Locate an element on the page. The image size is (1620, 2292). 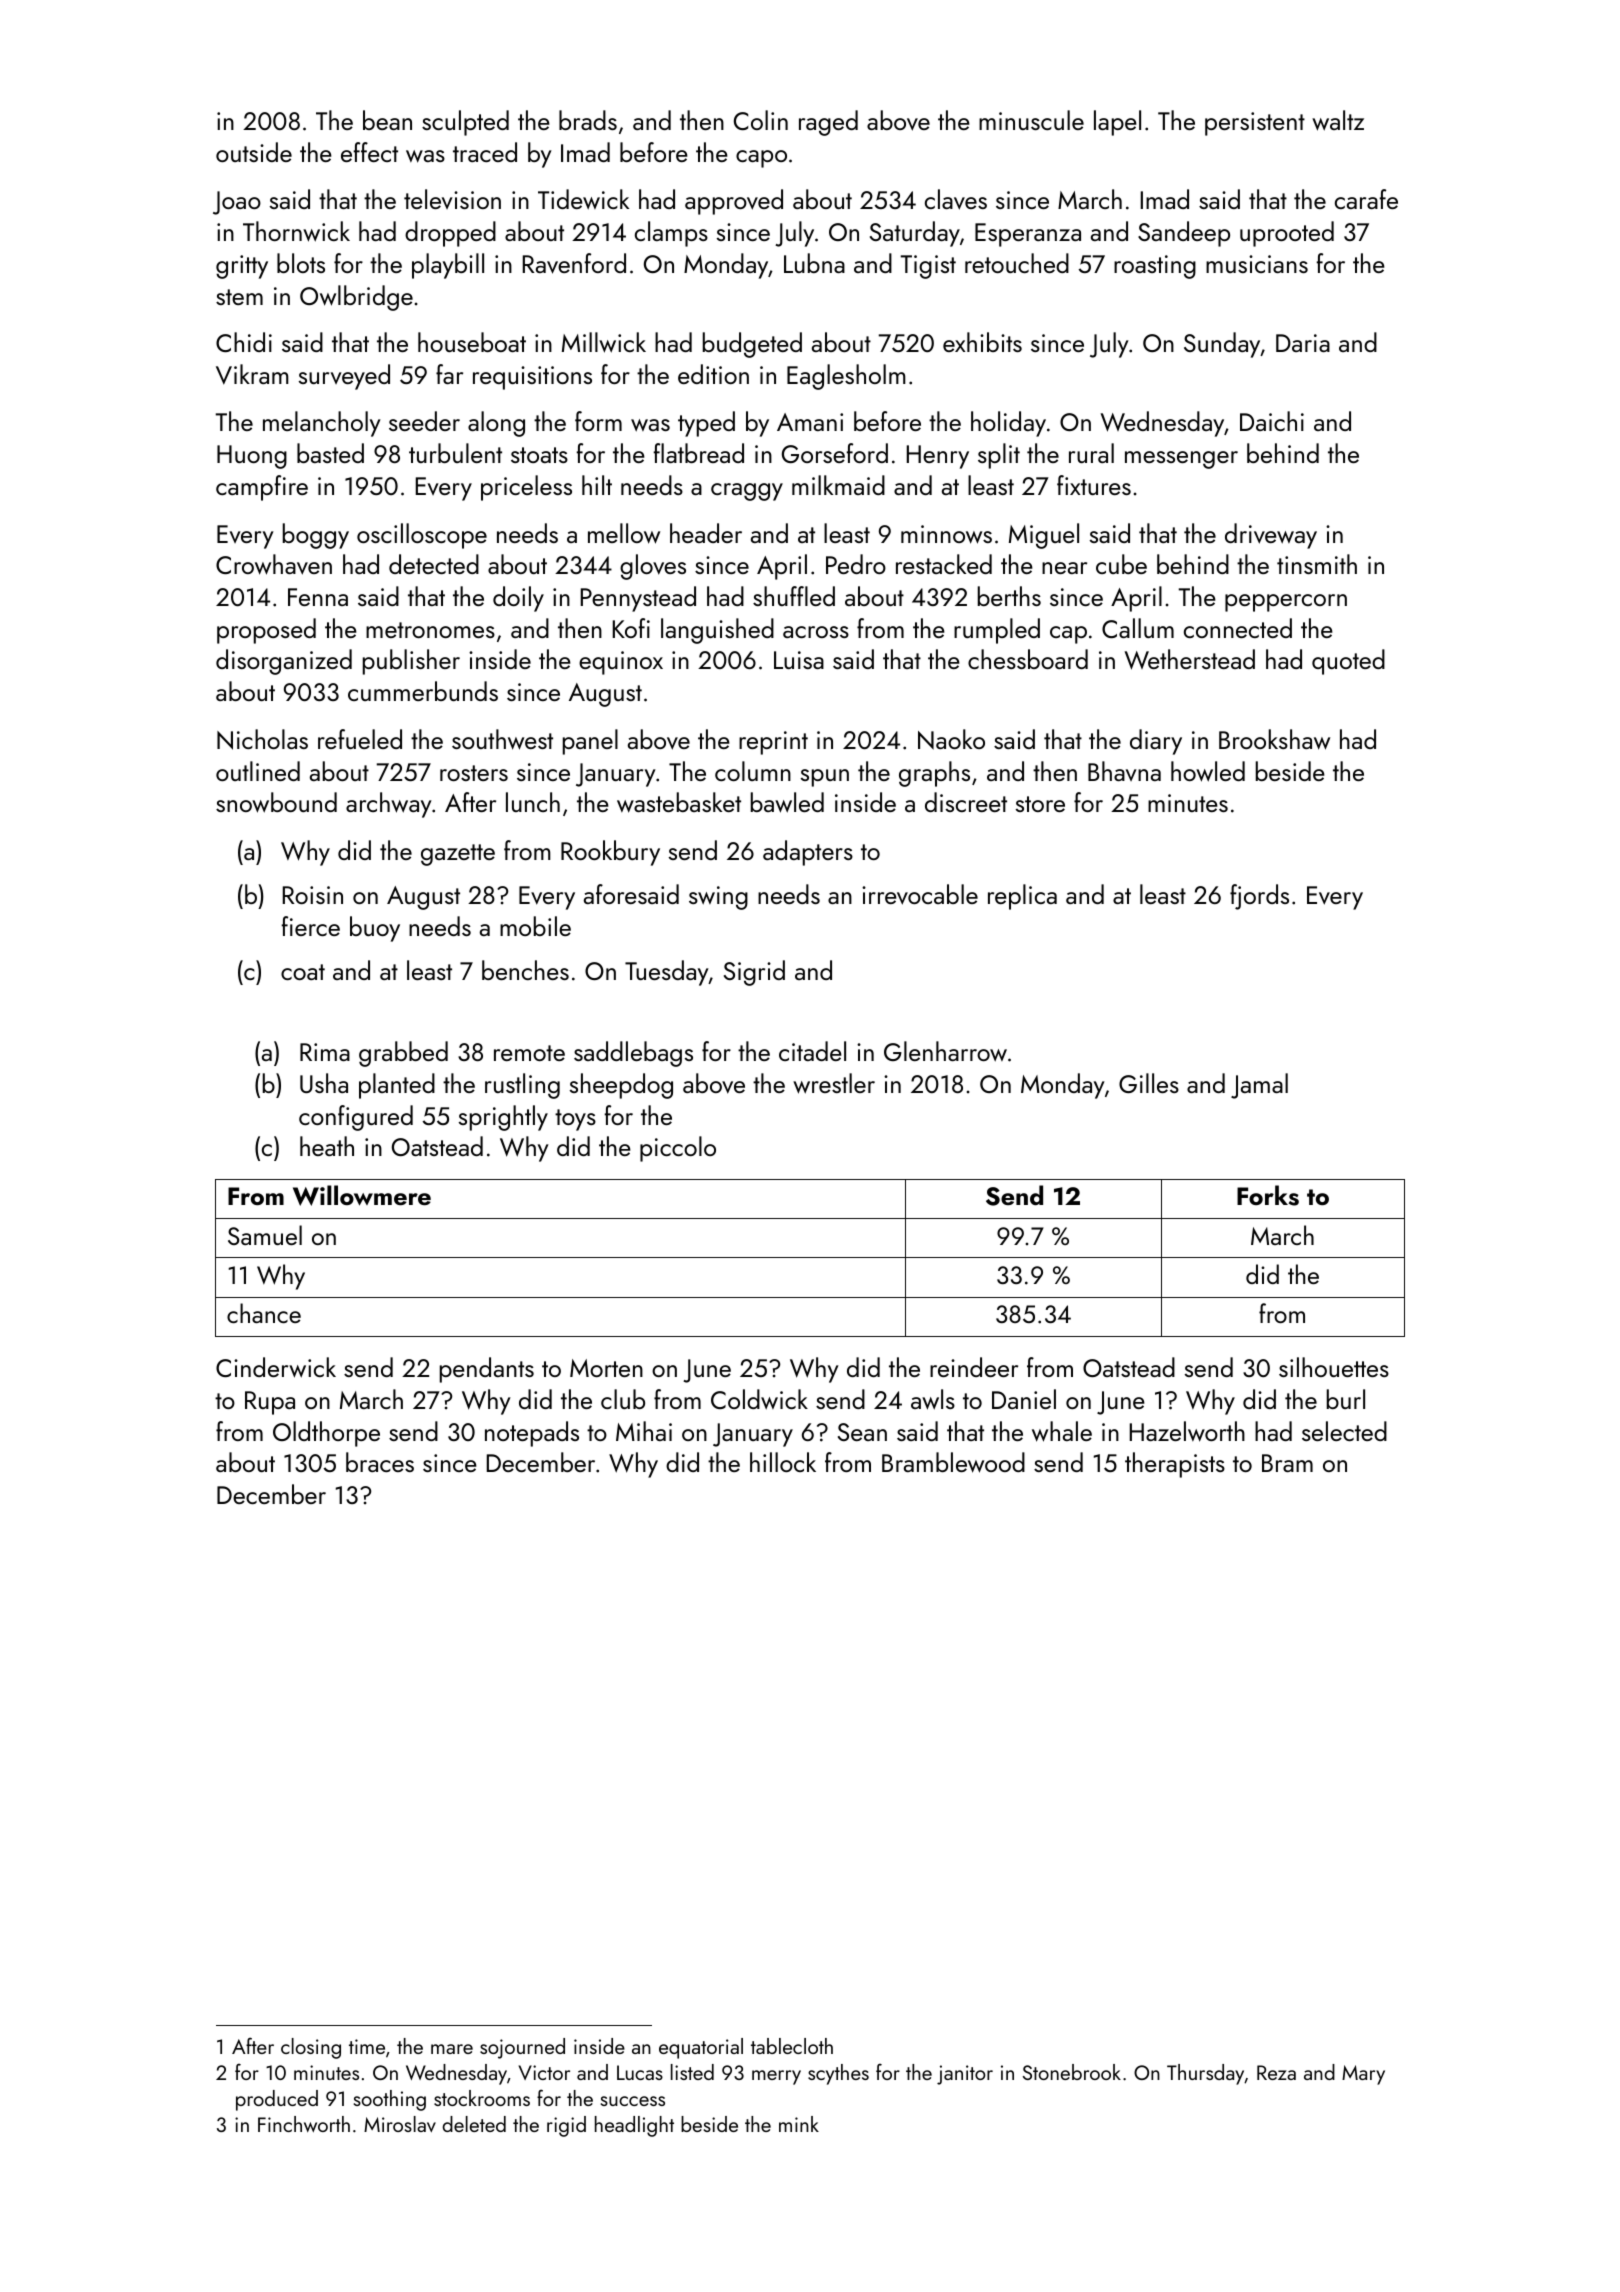
closing is located at coordinates (311, 2048).
